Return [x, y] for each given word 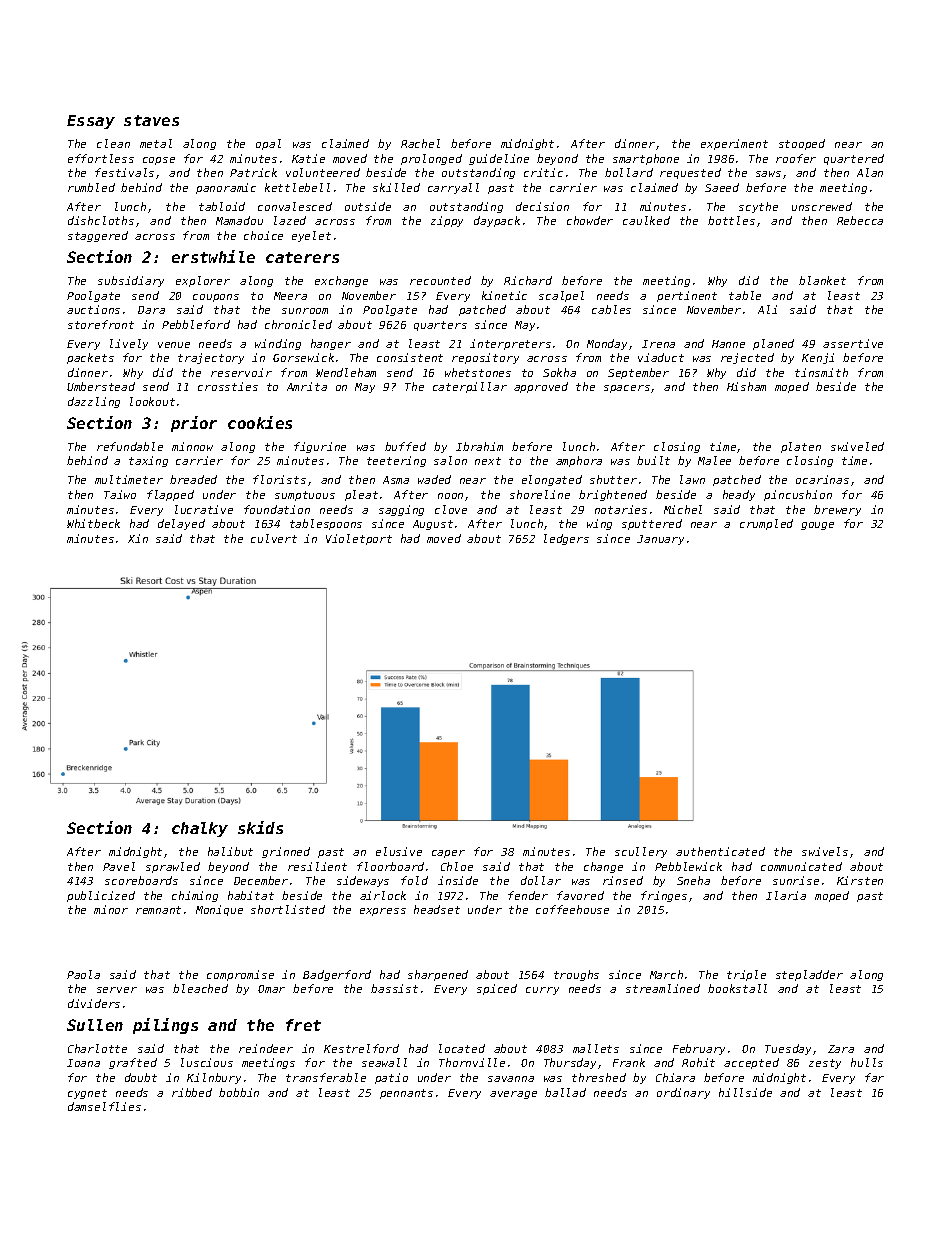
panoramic [226, 188]
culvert [274, 538]
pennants [406, 1094]
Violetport [359, 539]
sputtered [652, 524]
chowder [590, 220]
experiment [734, 144]
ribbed [192, 1092]
